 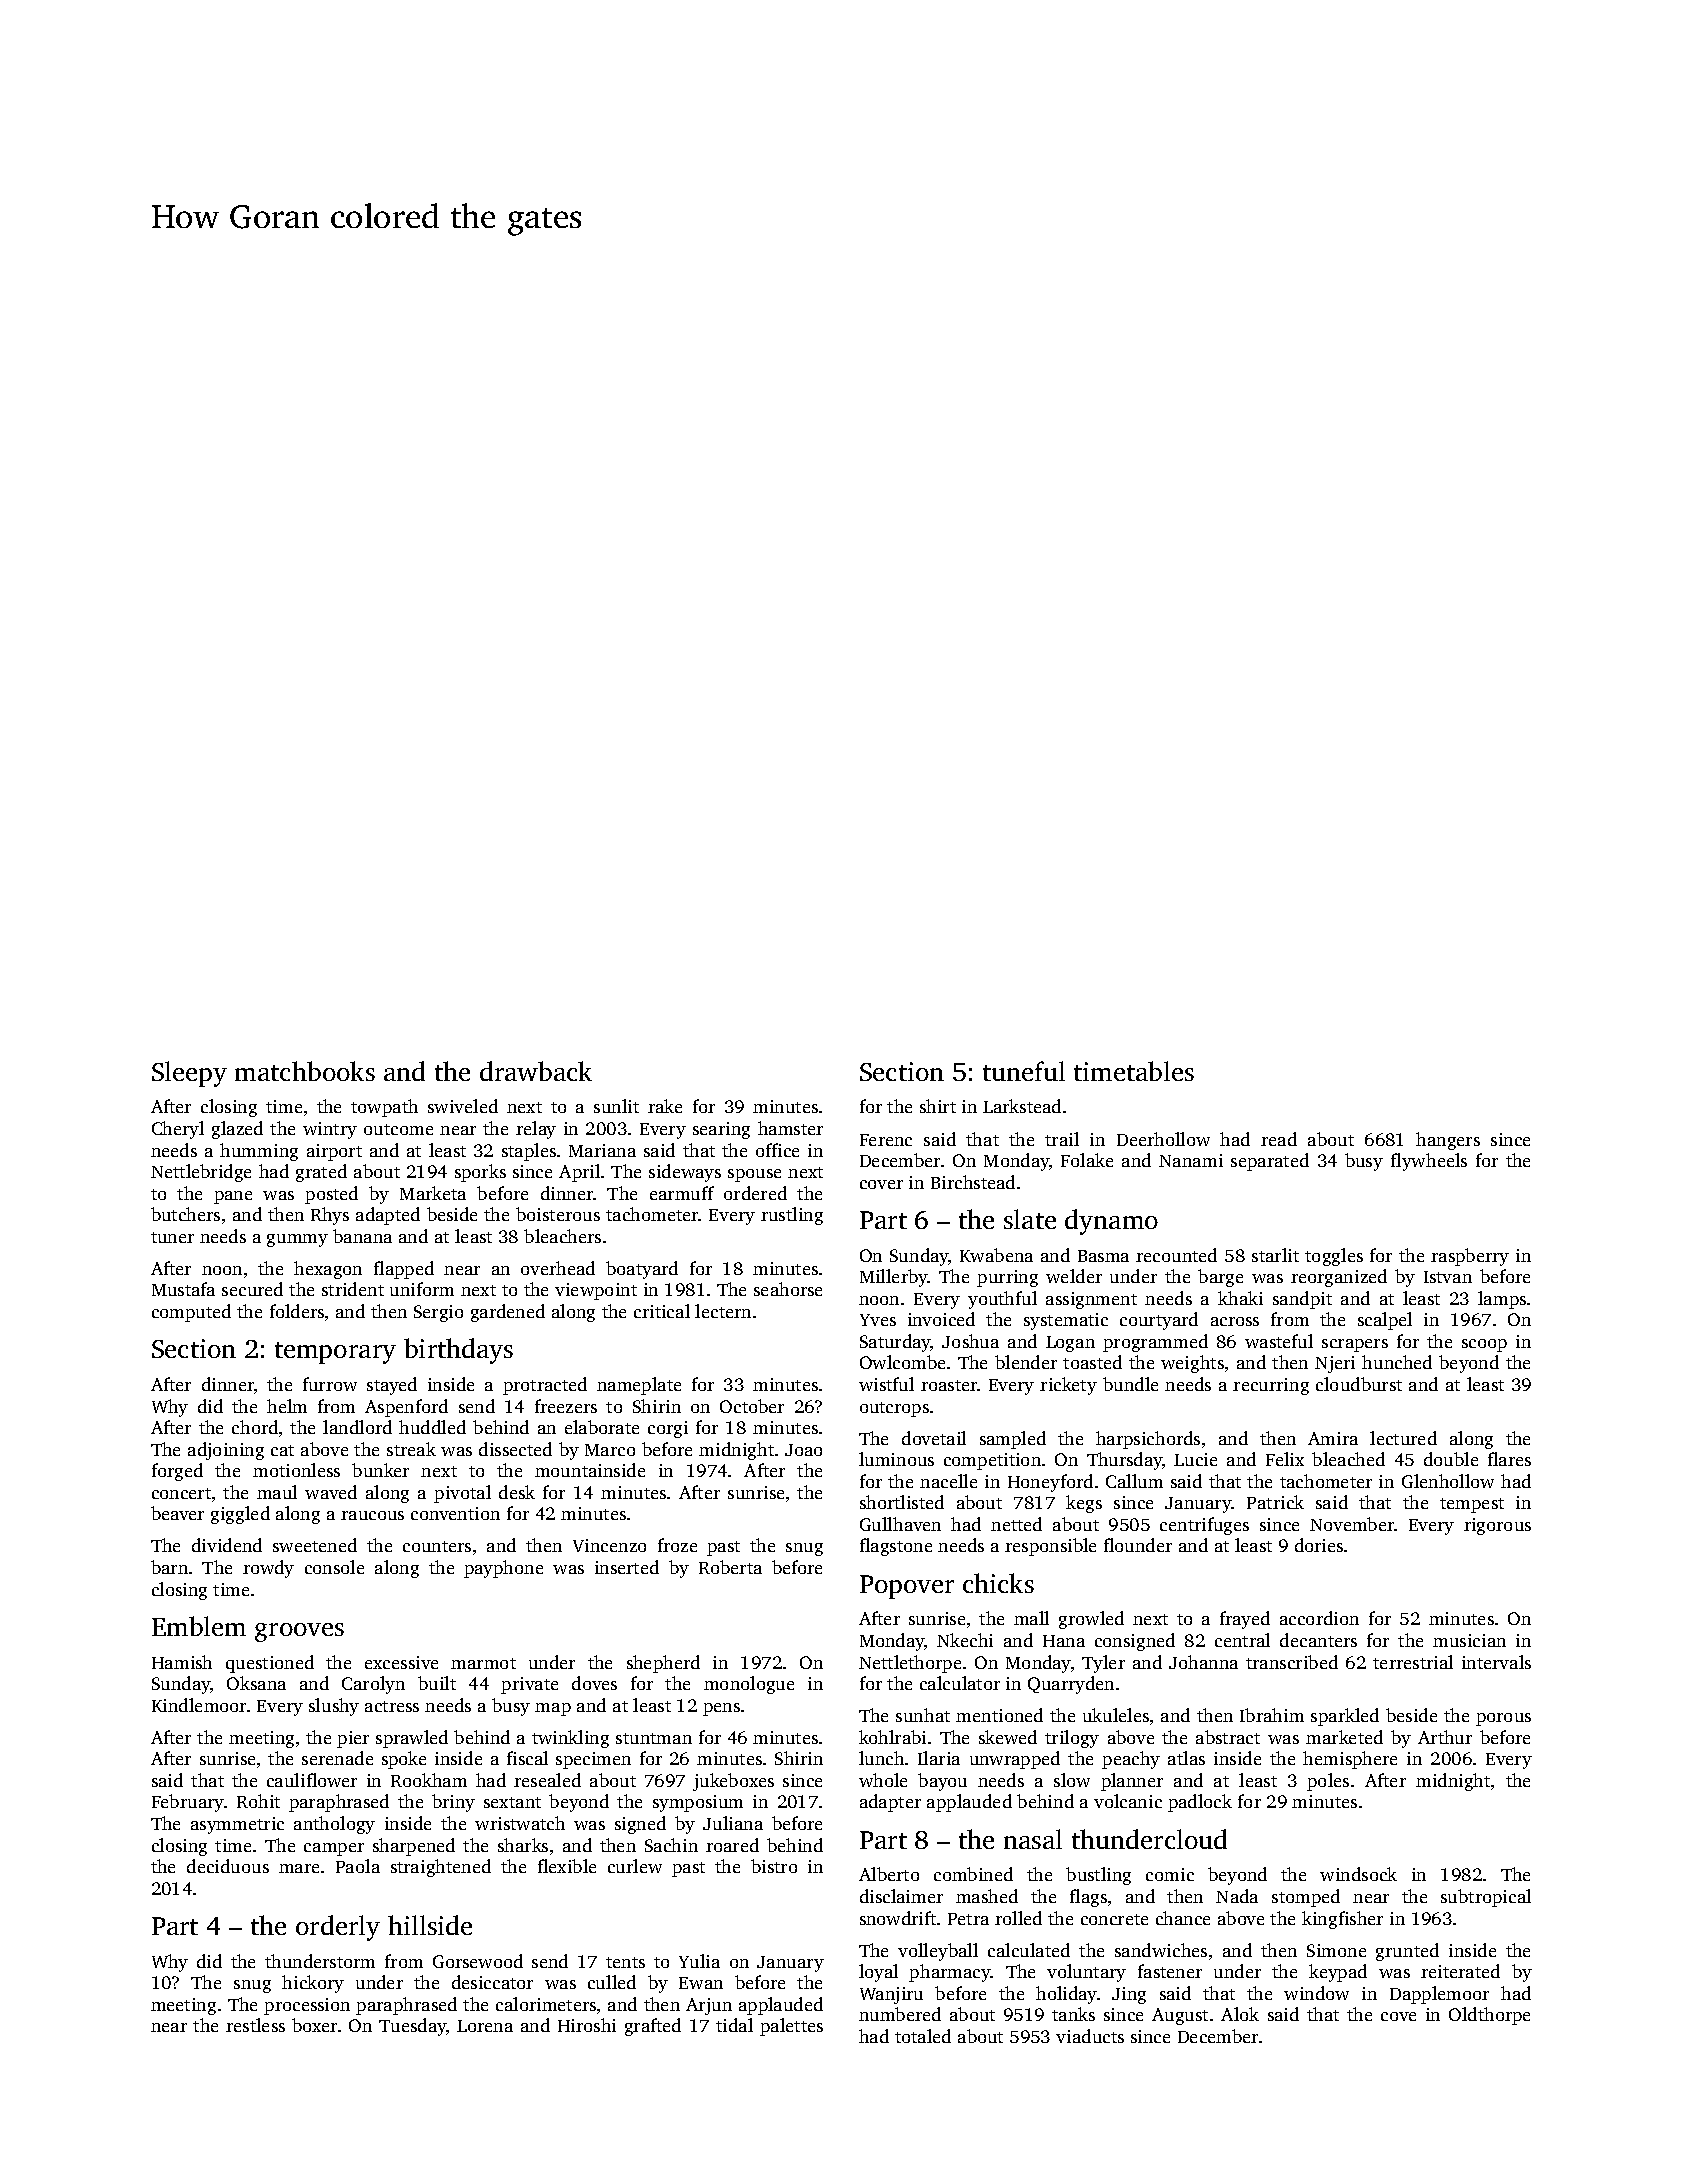 I want to click on bistro, so click(x=774, y=1866).
